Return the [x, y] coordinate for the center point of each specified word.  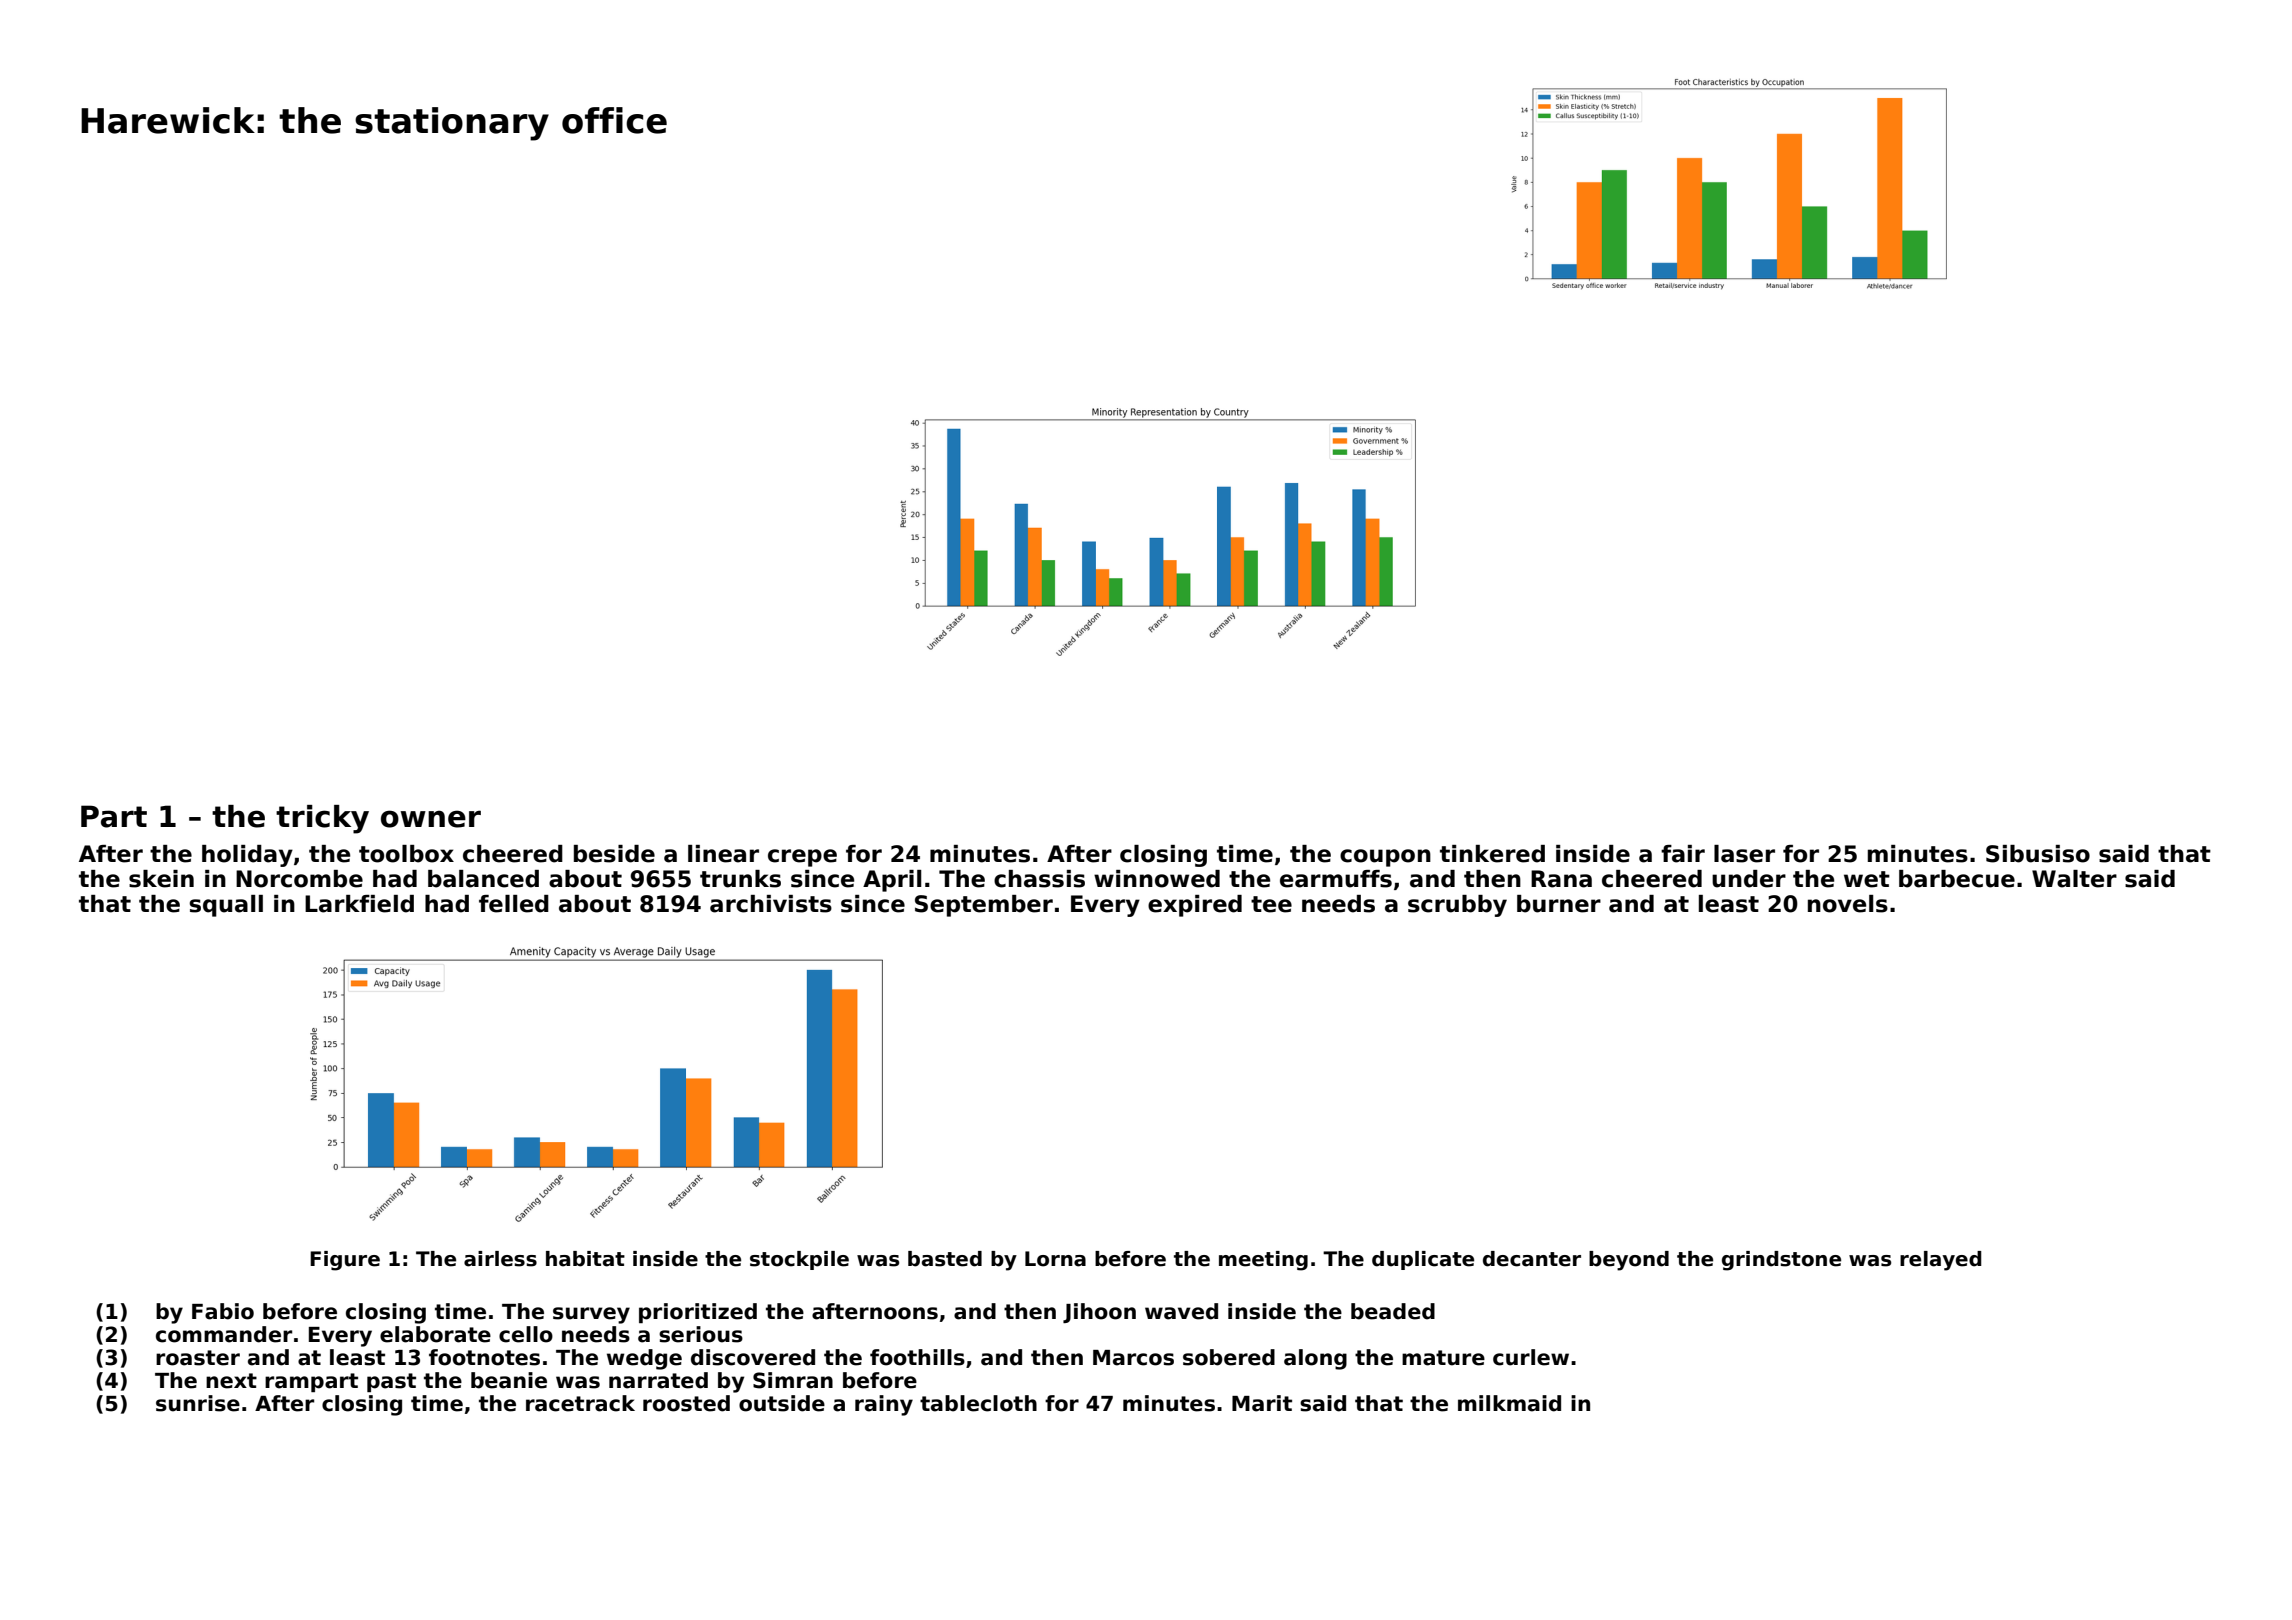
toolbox [406, 854]
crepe [802, 858]
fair [1683, 854]
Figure [345, 1261]
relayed [1941, 1261]
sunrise [198, 1403]
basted [945, 1259]
